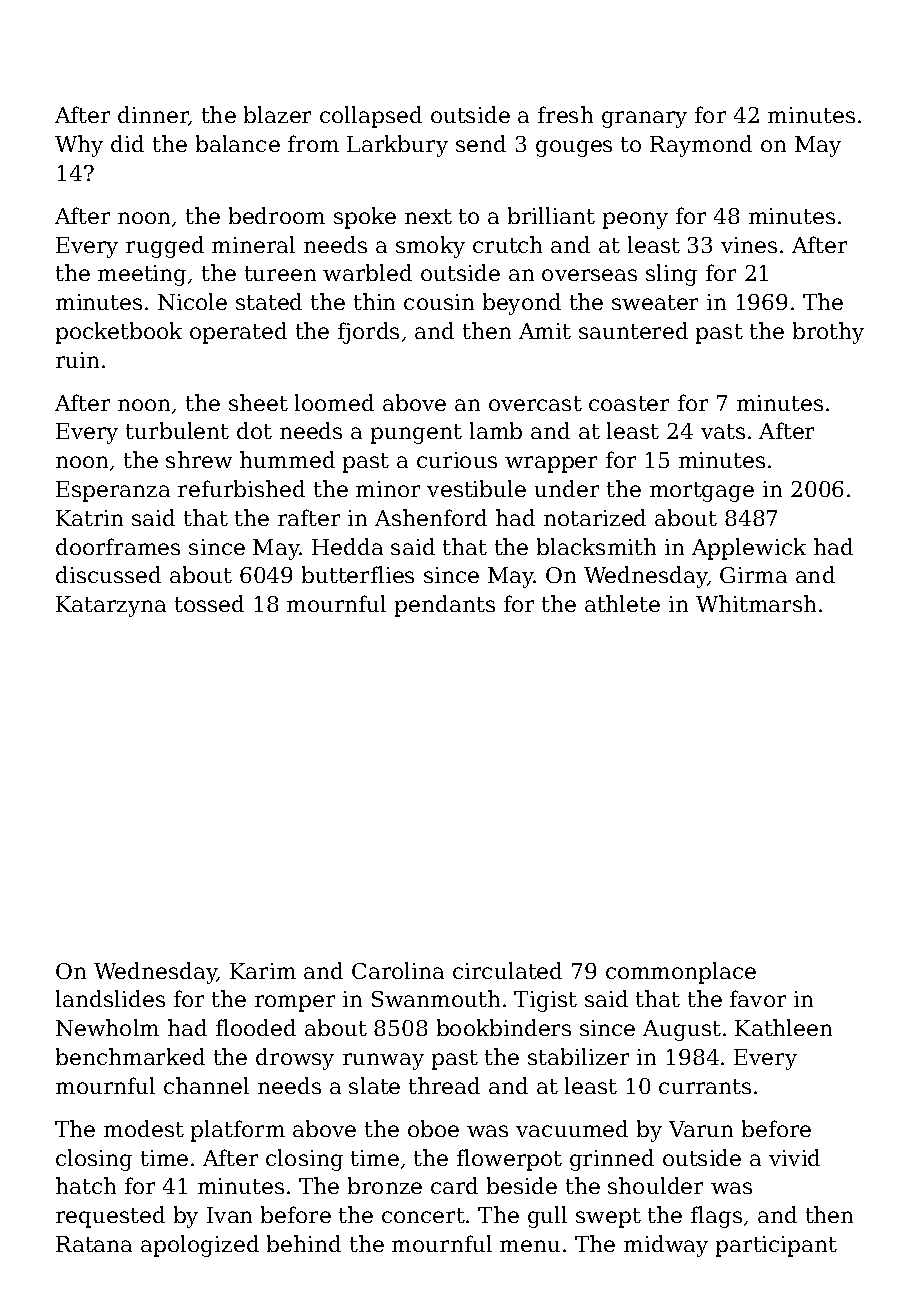 The height and width of the screenshot is (1314, 924). Describe the element at coordinates (238, 143) in the screenshot. I see `balance` at that location.
